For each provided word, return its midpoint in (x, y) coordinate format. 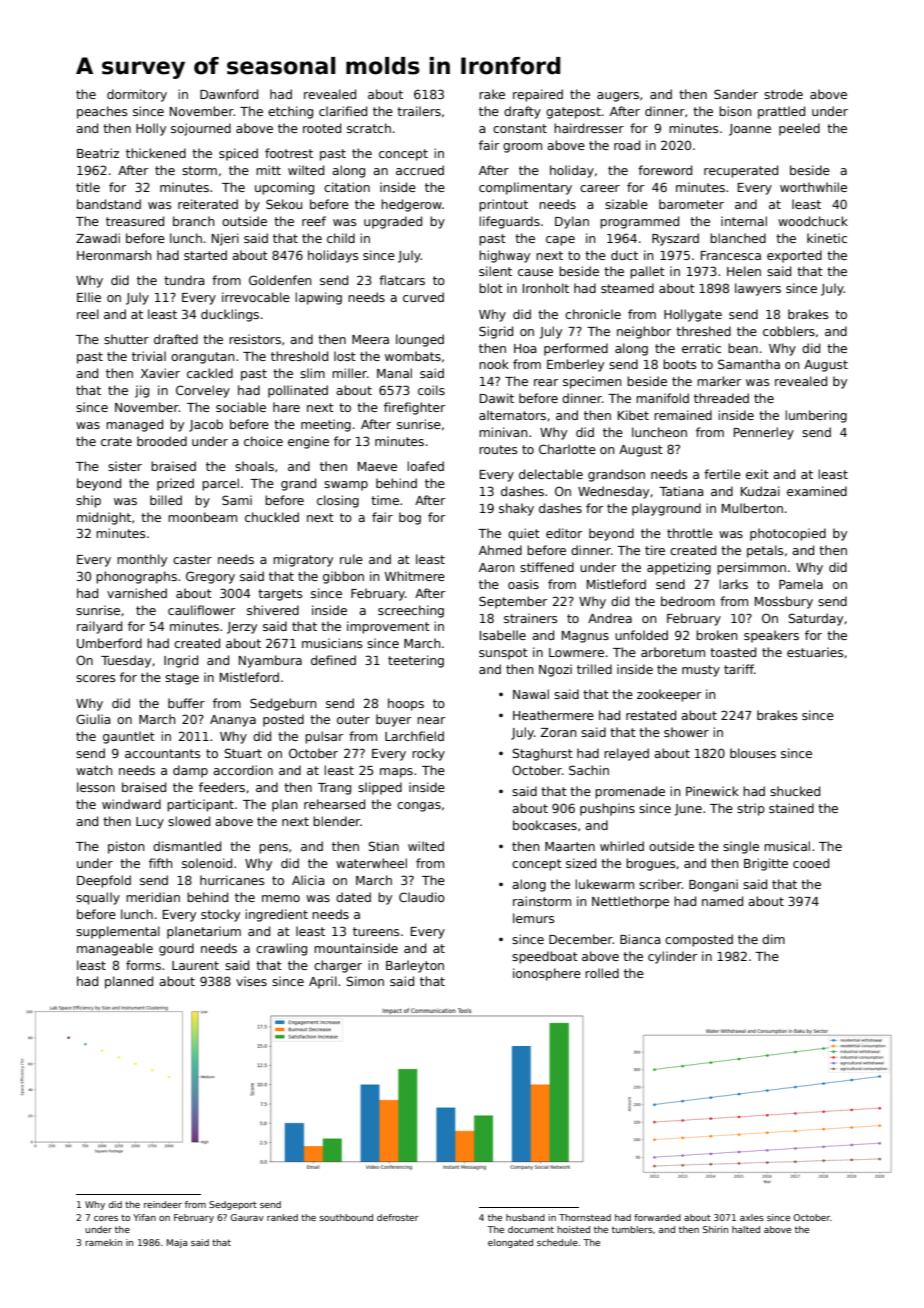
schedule (557, 1242)
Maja (177, 1243)
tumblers (632, 1229)
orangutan (202, 358)
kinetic (827, 238)
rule (351, 559)
